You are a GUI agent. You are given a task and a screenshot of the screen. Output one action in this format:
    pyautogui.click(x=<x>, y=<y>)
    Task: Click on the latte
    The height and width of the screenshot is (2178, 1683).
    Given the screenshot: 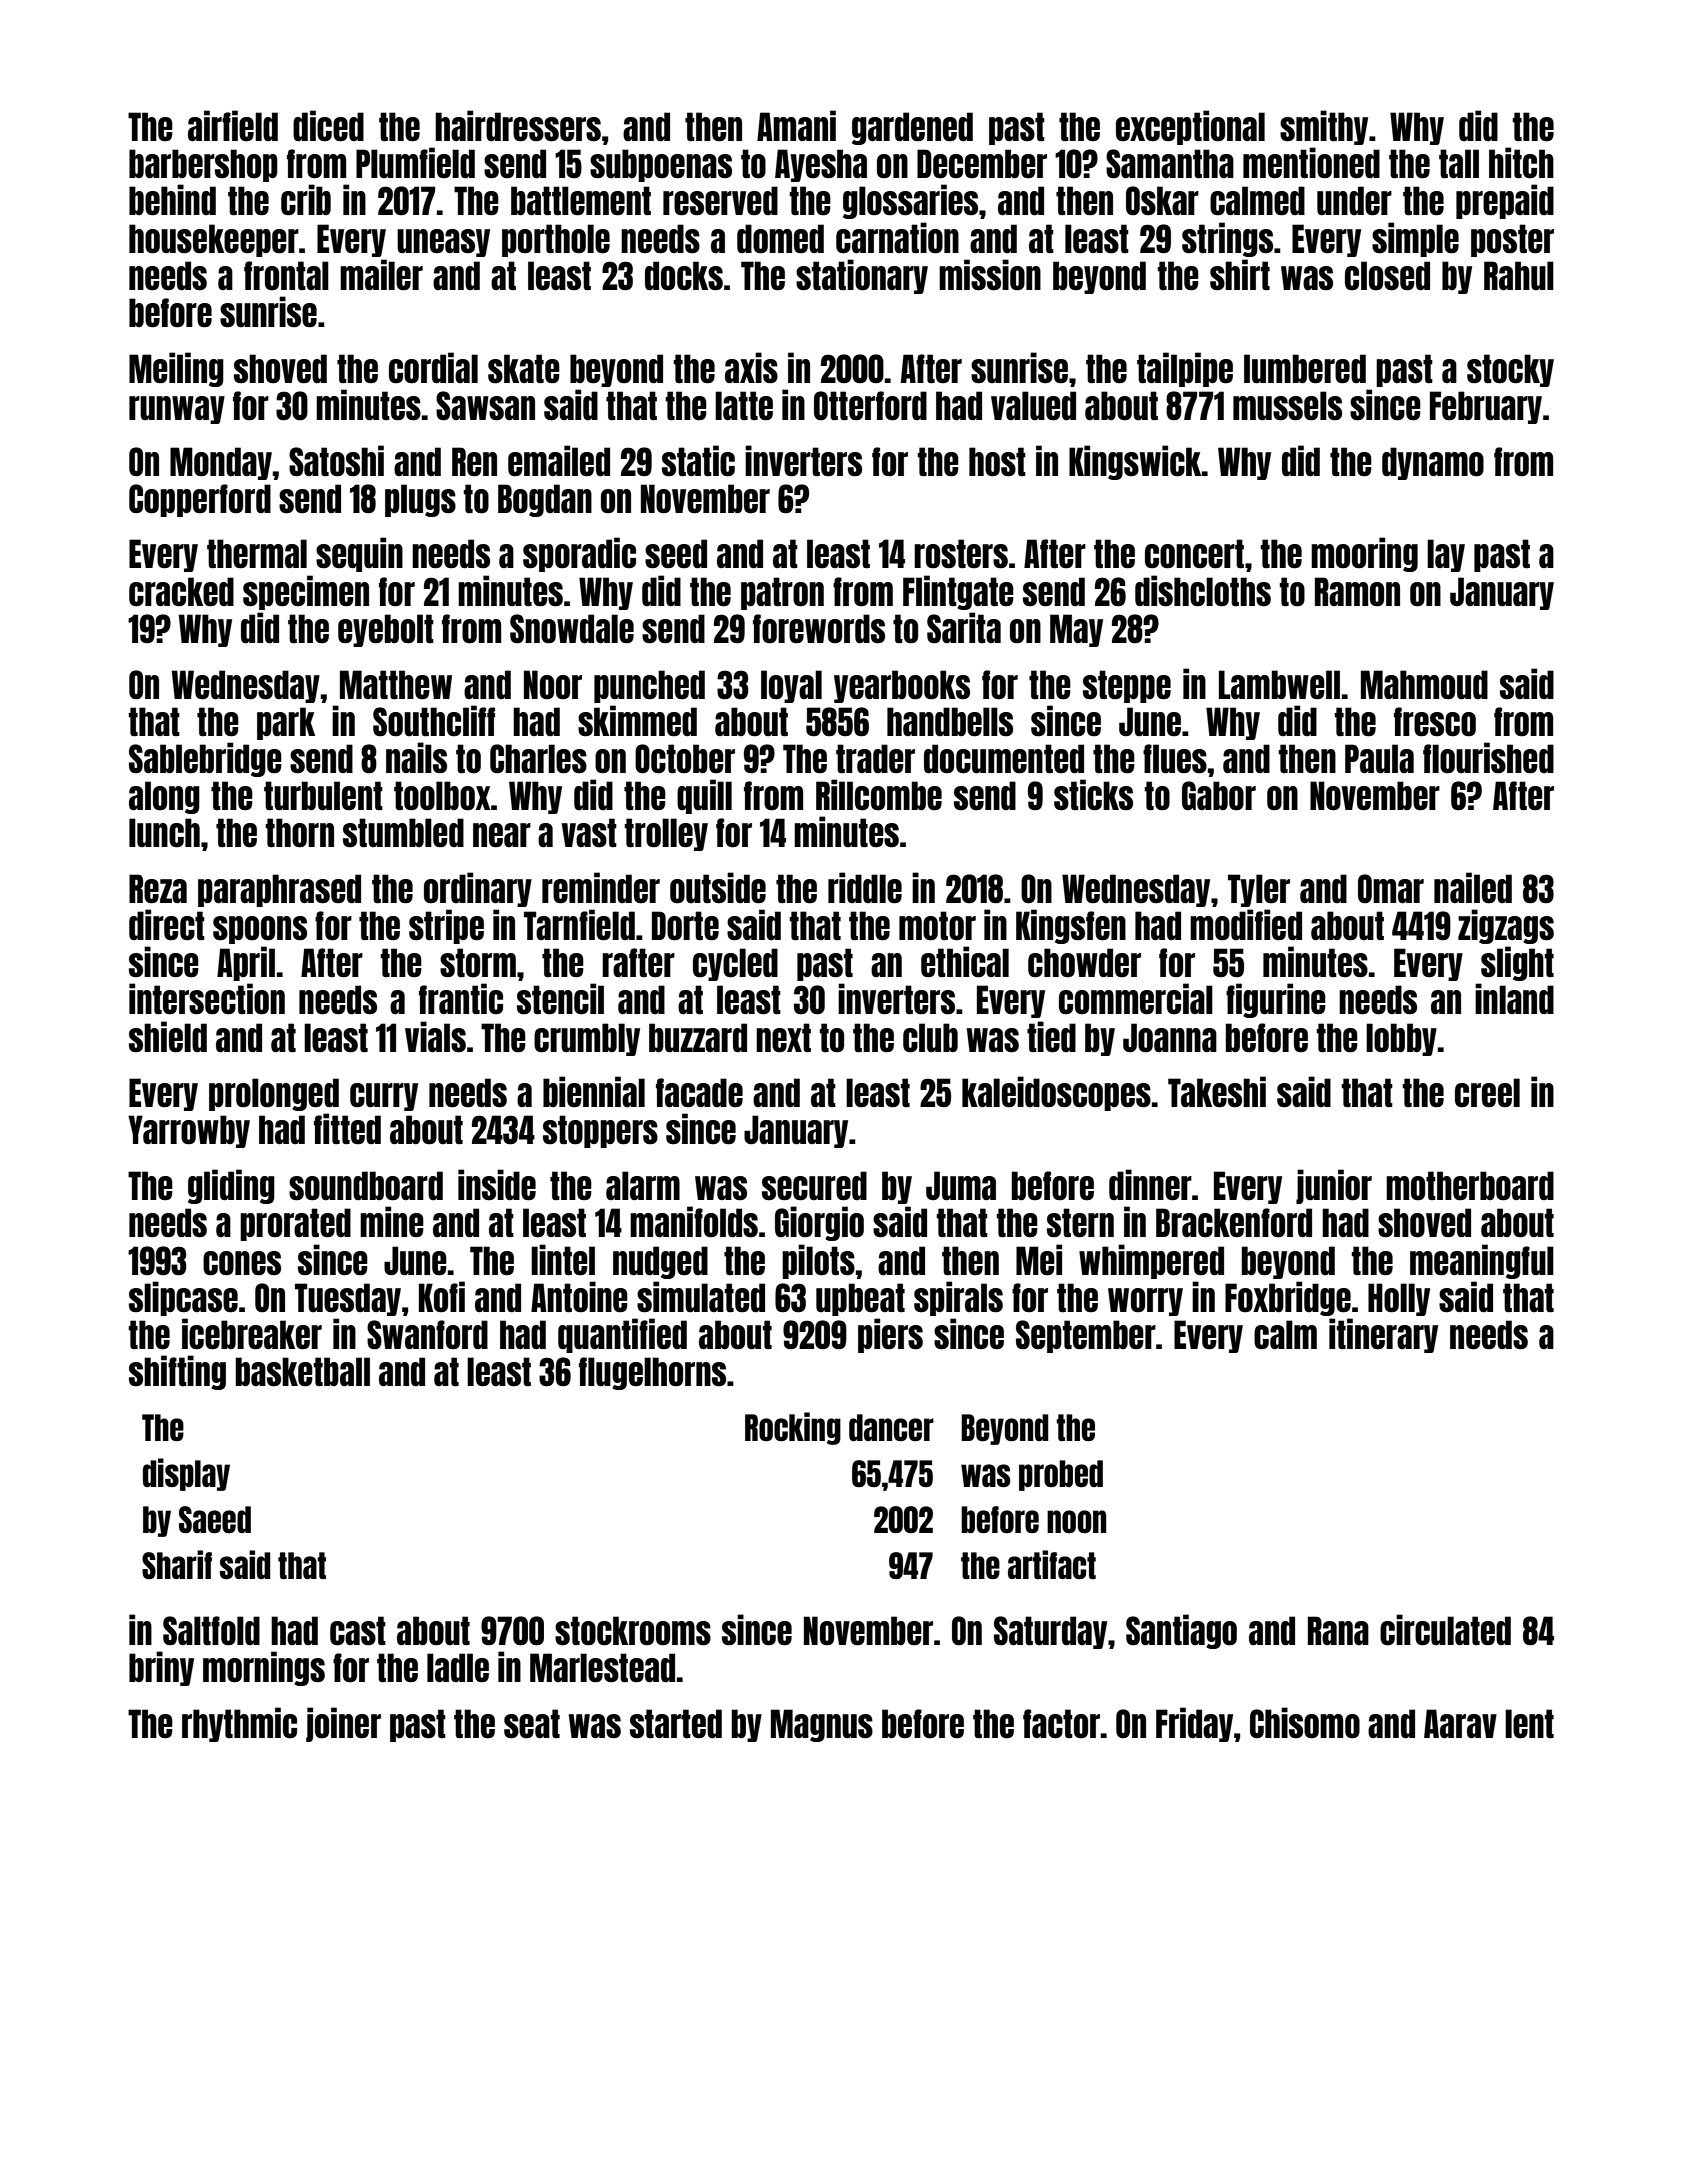 What is the action you would take?
    pyautogui.click(x=744, y=406)
